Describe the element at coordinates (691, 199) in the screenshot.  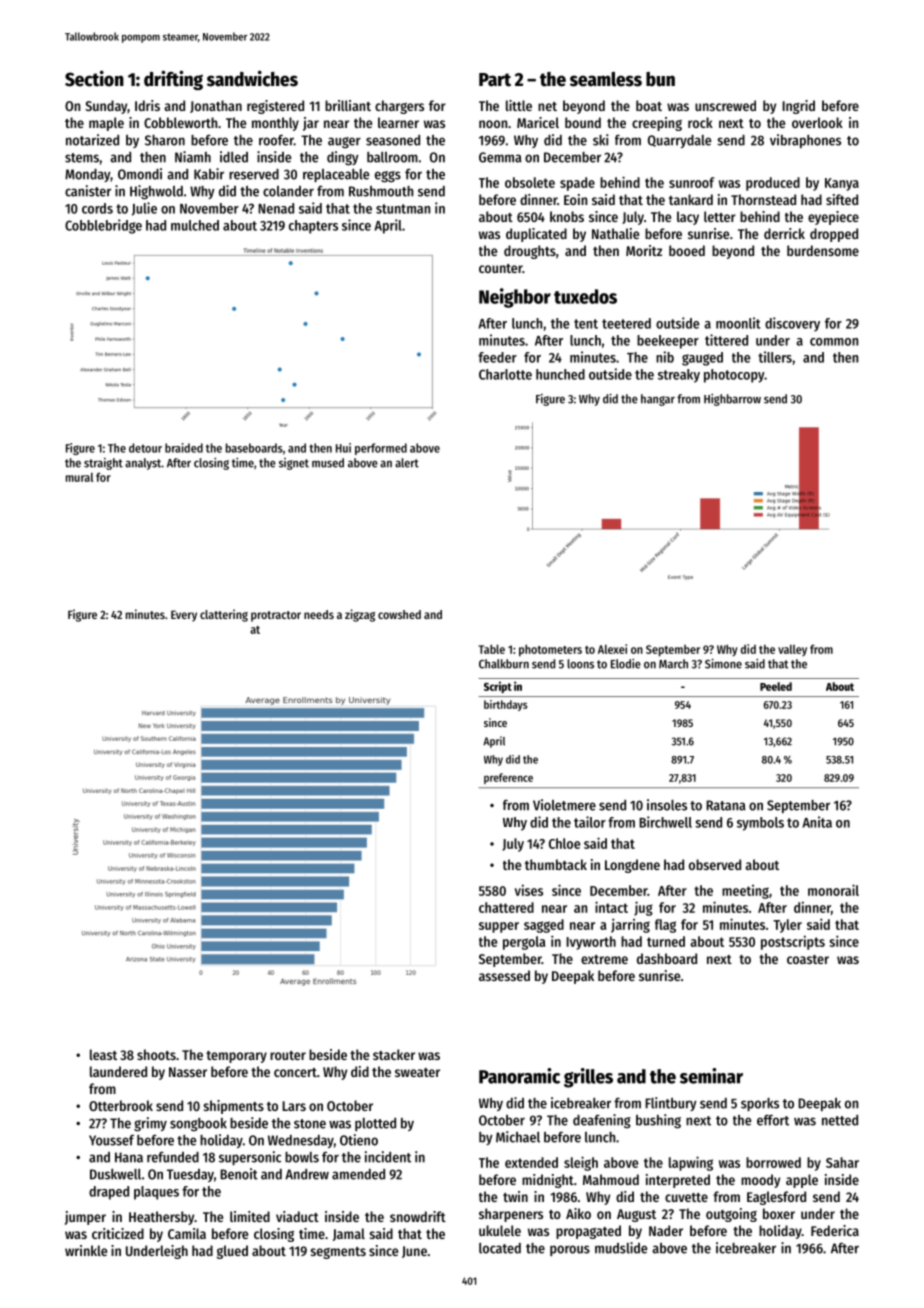
I see `tankard` at that location.
